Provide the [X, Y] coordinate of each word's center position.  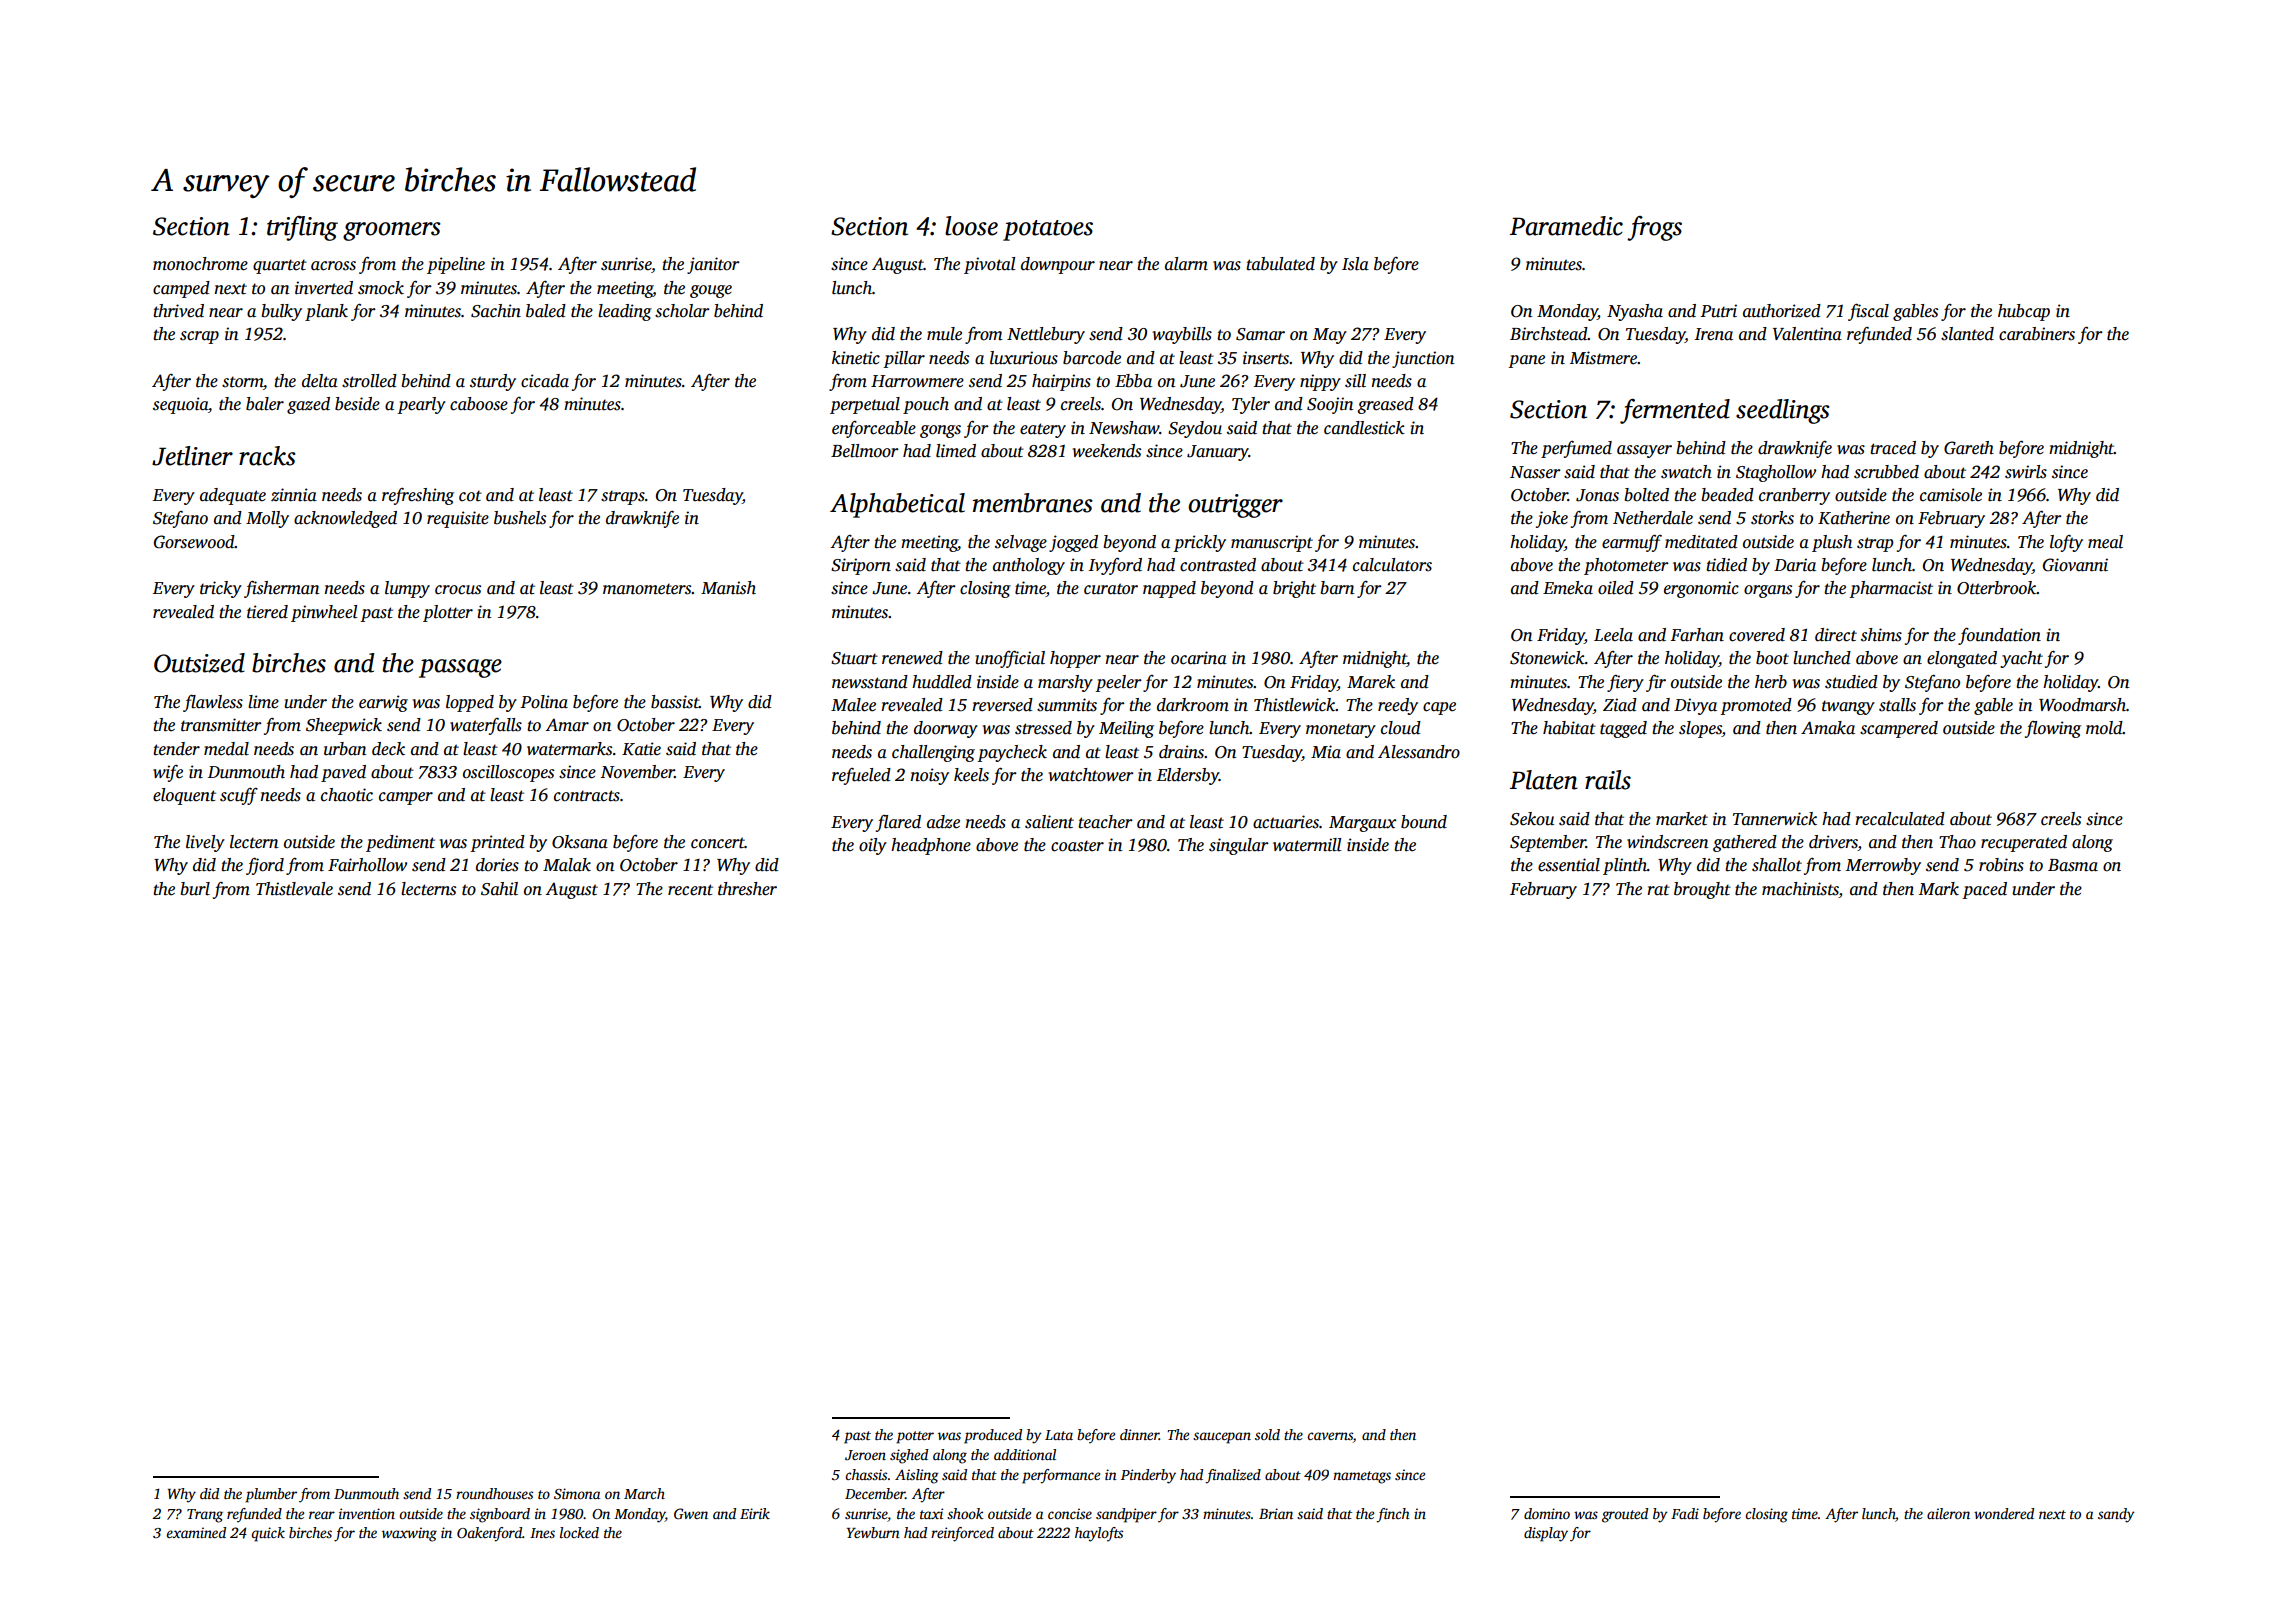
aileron [1948, 1513]
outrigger [1235, 506]
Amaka [1828, 727]
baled [546, 311]
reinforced [962, 1534]
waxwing [409, 1534]
